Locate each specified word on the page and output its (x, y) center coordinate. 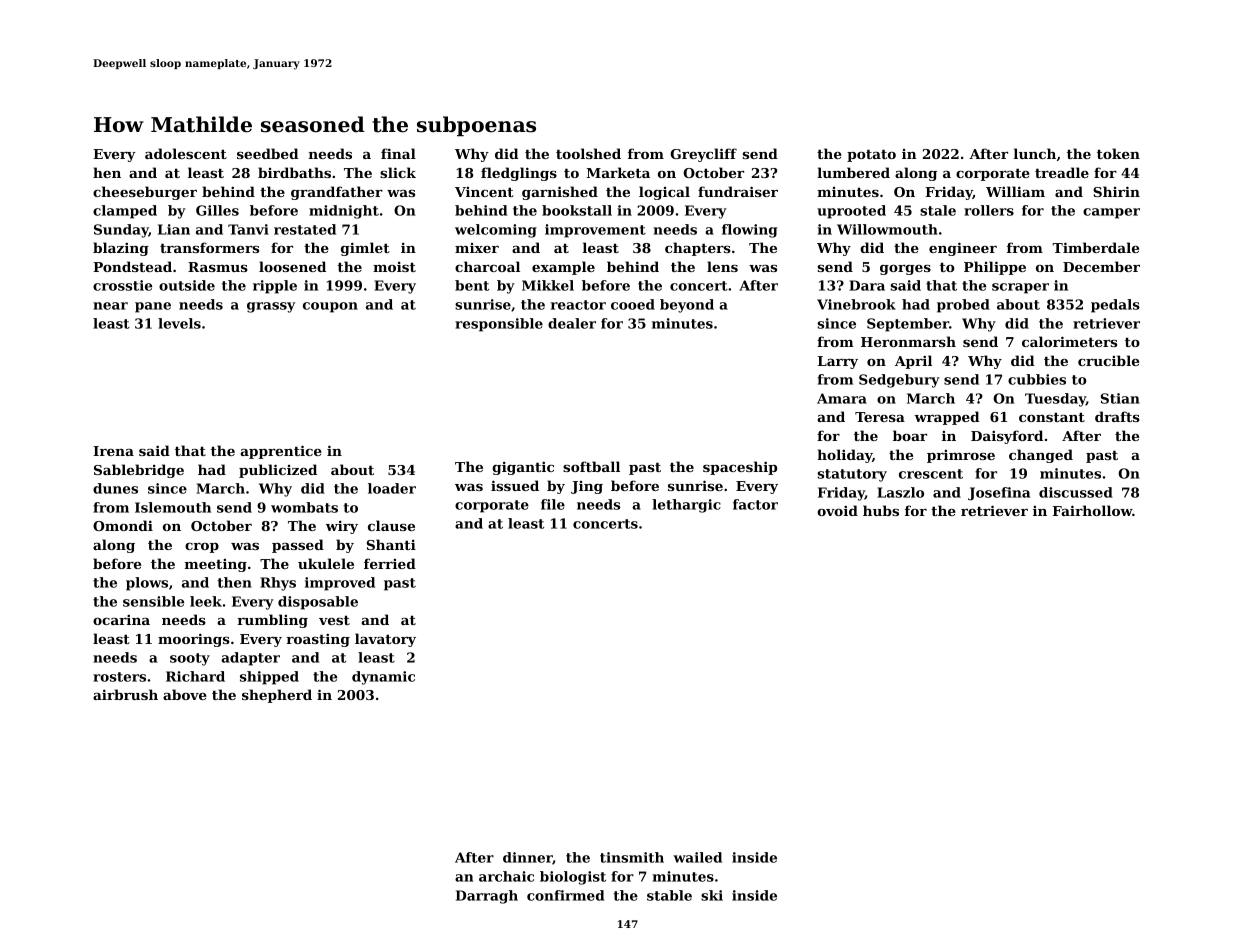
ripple (275, 287)
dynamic (383, 678)
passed (298, 546)
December (1101, 266)
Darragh (487, 897)
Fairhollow (1092, 510)
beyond (687, 306)
